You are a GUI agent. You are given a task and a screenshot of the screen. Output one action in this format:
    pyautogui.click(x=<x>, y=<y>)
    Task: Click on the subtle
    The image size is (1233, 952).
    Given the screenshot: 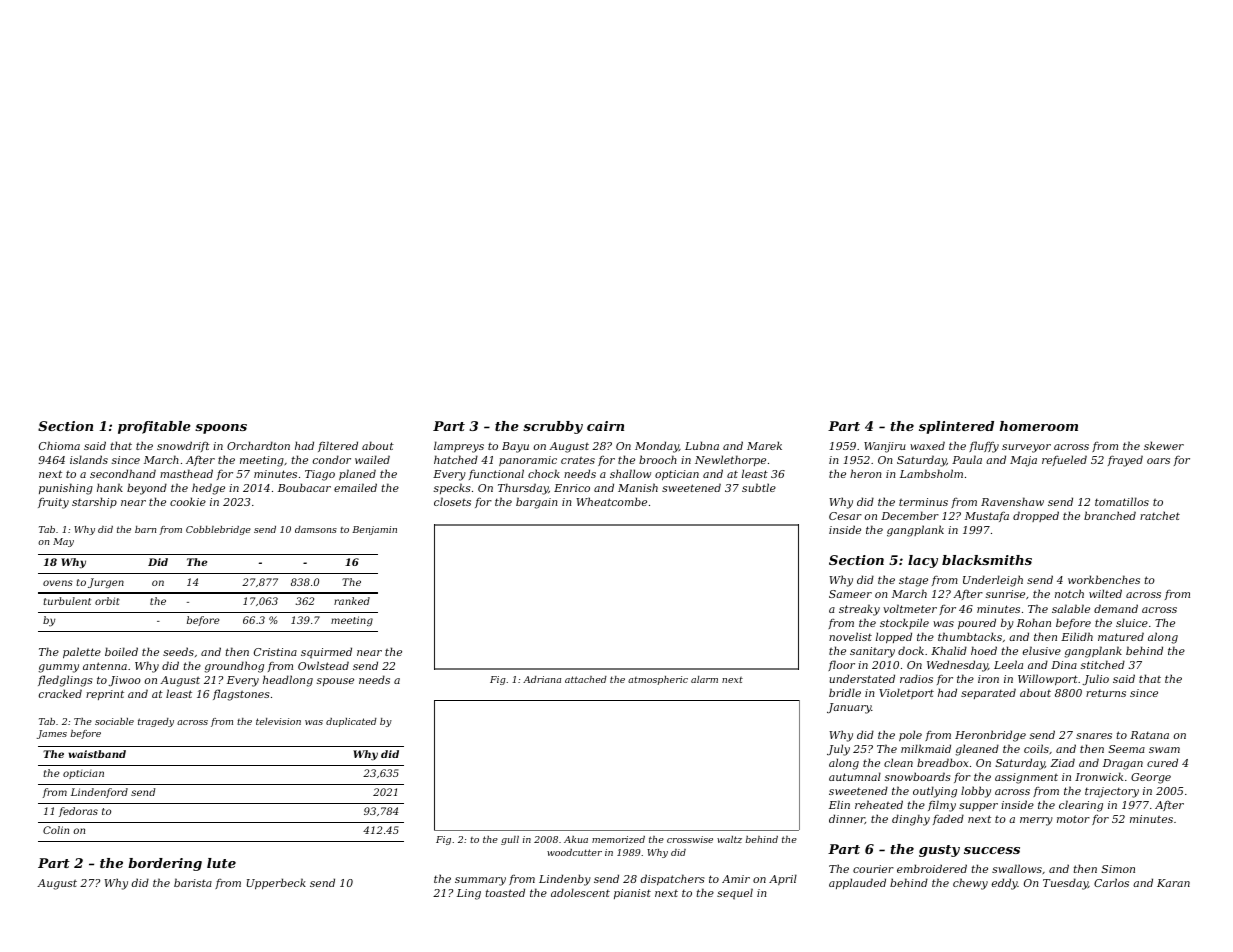 What is the action you would take?
    pyautogui.click(x=759, y=487)
